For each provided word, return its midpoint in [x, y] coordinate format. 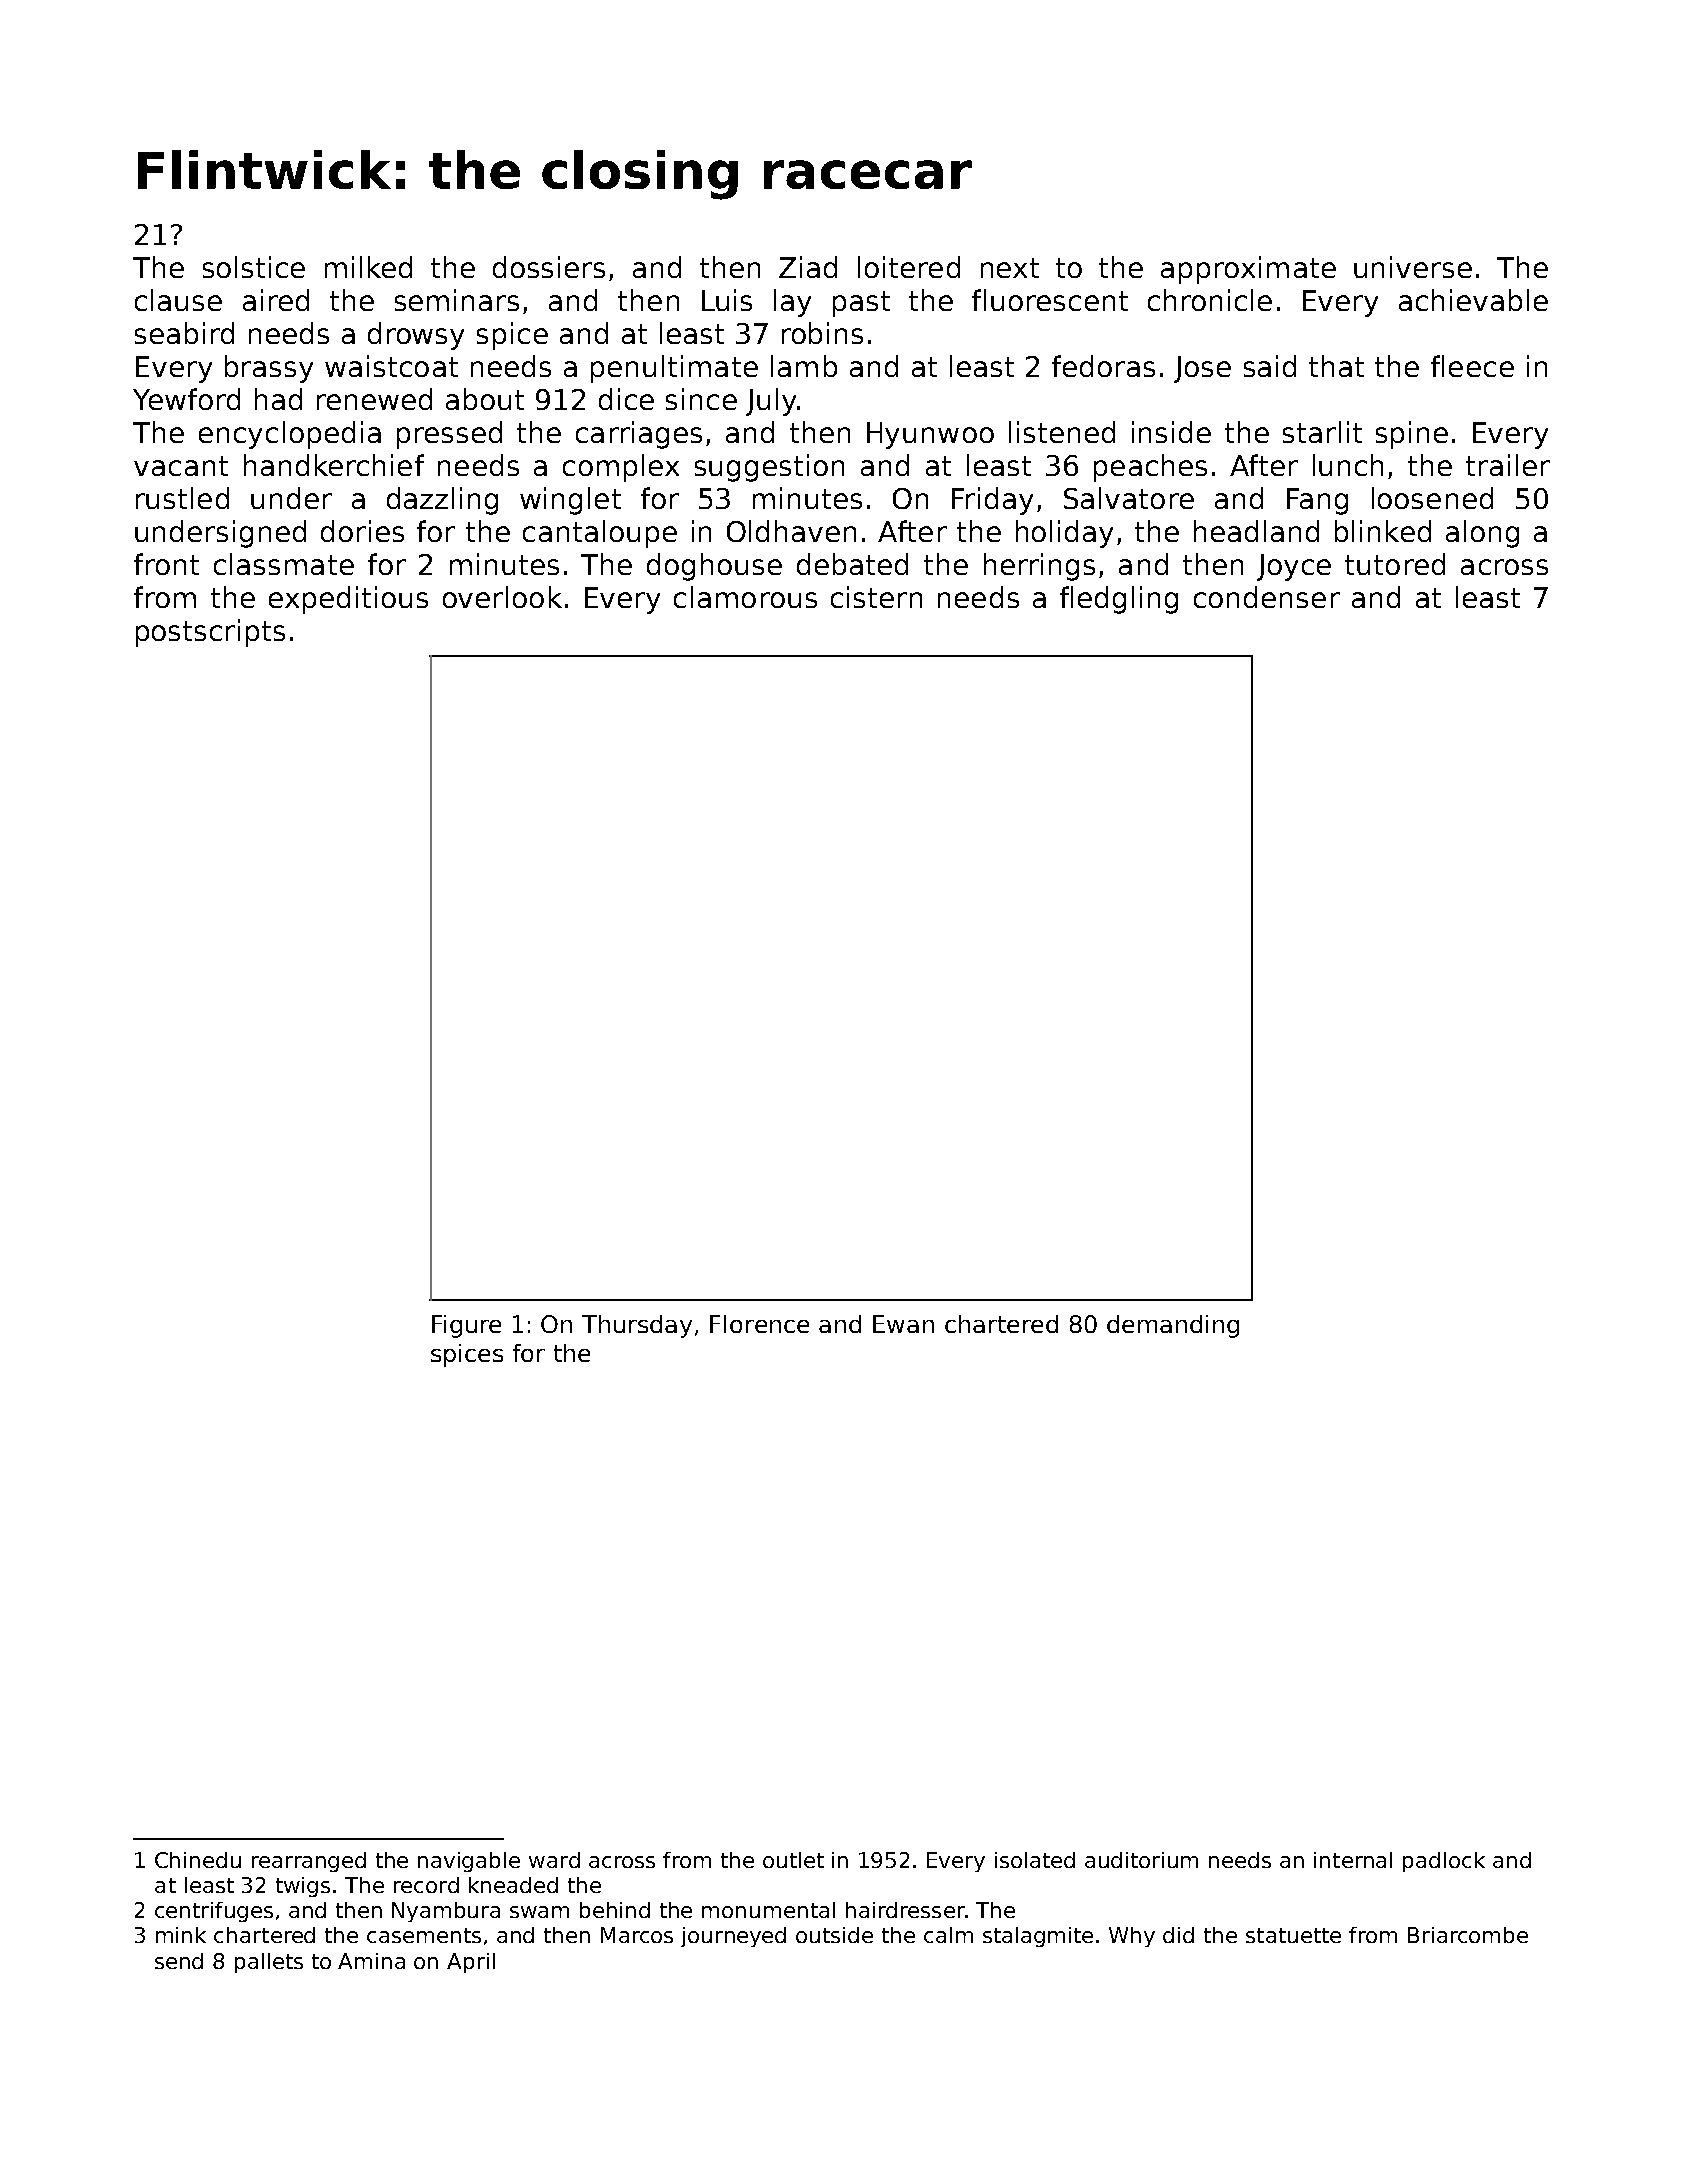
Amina [371, 1961]
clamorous [745, 597]
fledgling [1119, 600]
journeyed [733, 1937]
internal [1353, 1860]
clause [178, 300]
